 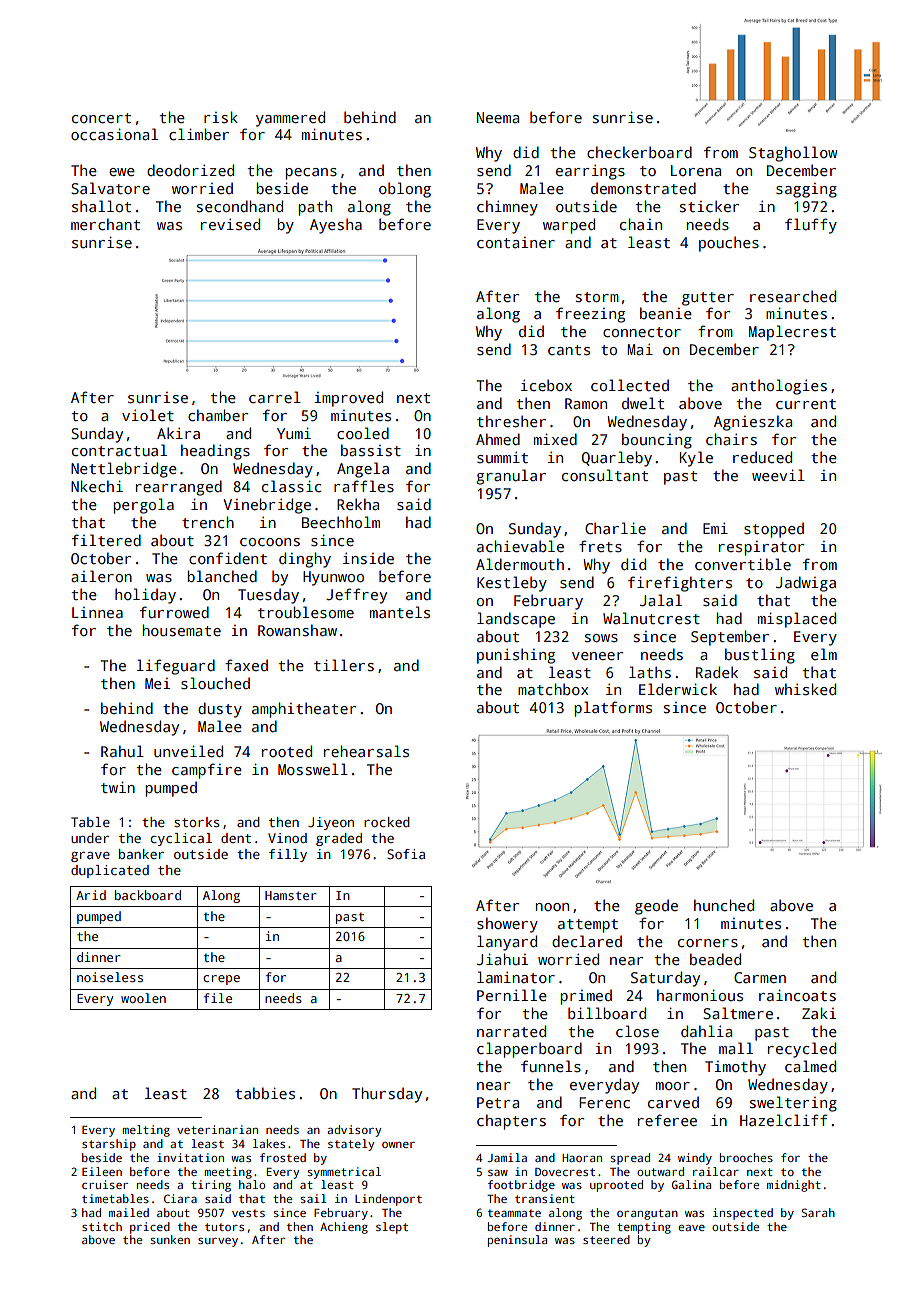 I want to click on concert, so click(x=101, y=118).
